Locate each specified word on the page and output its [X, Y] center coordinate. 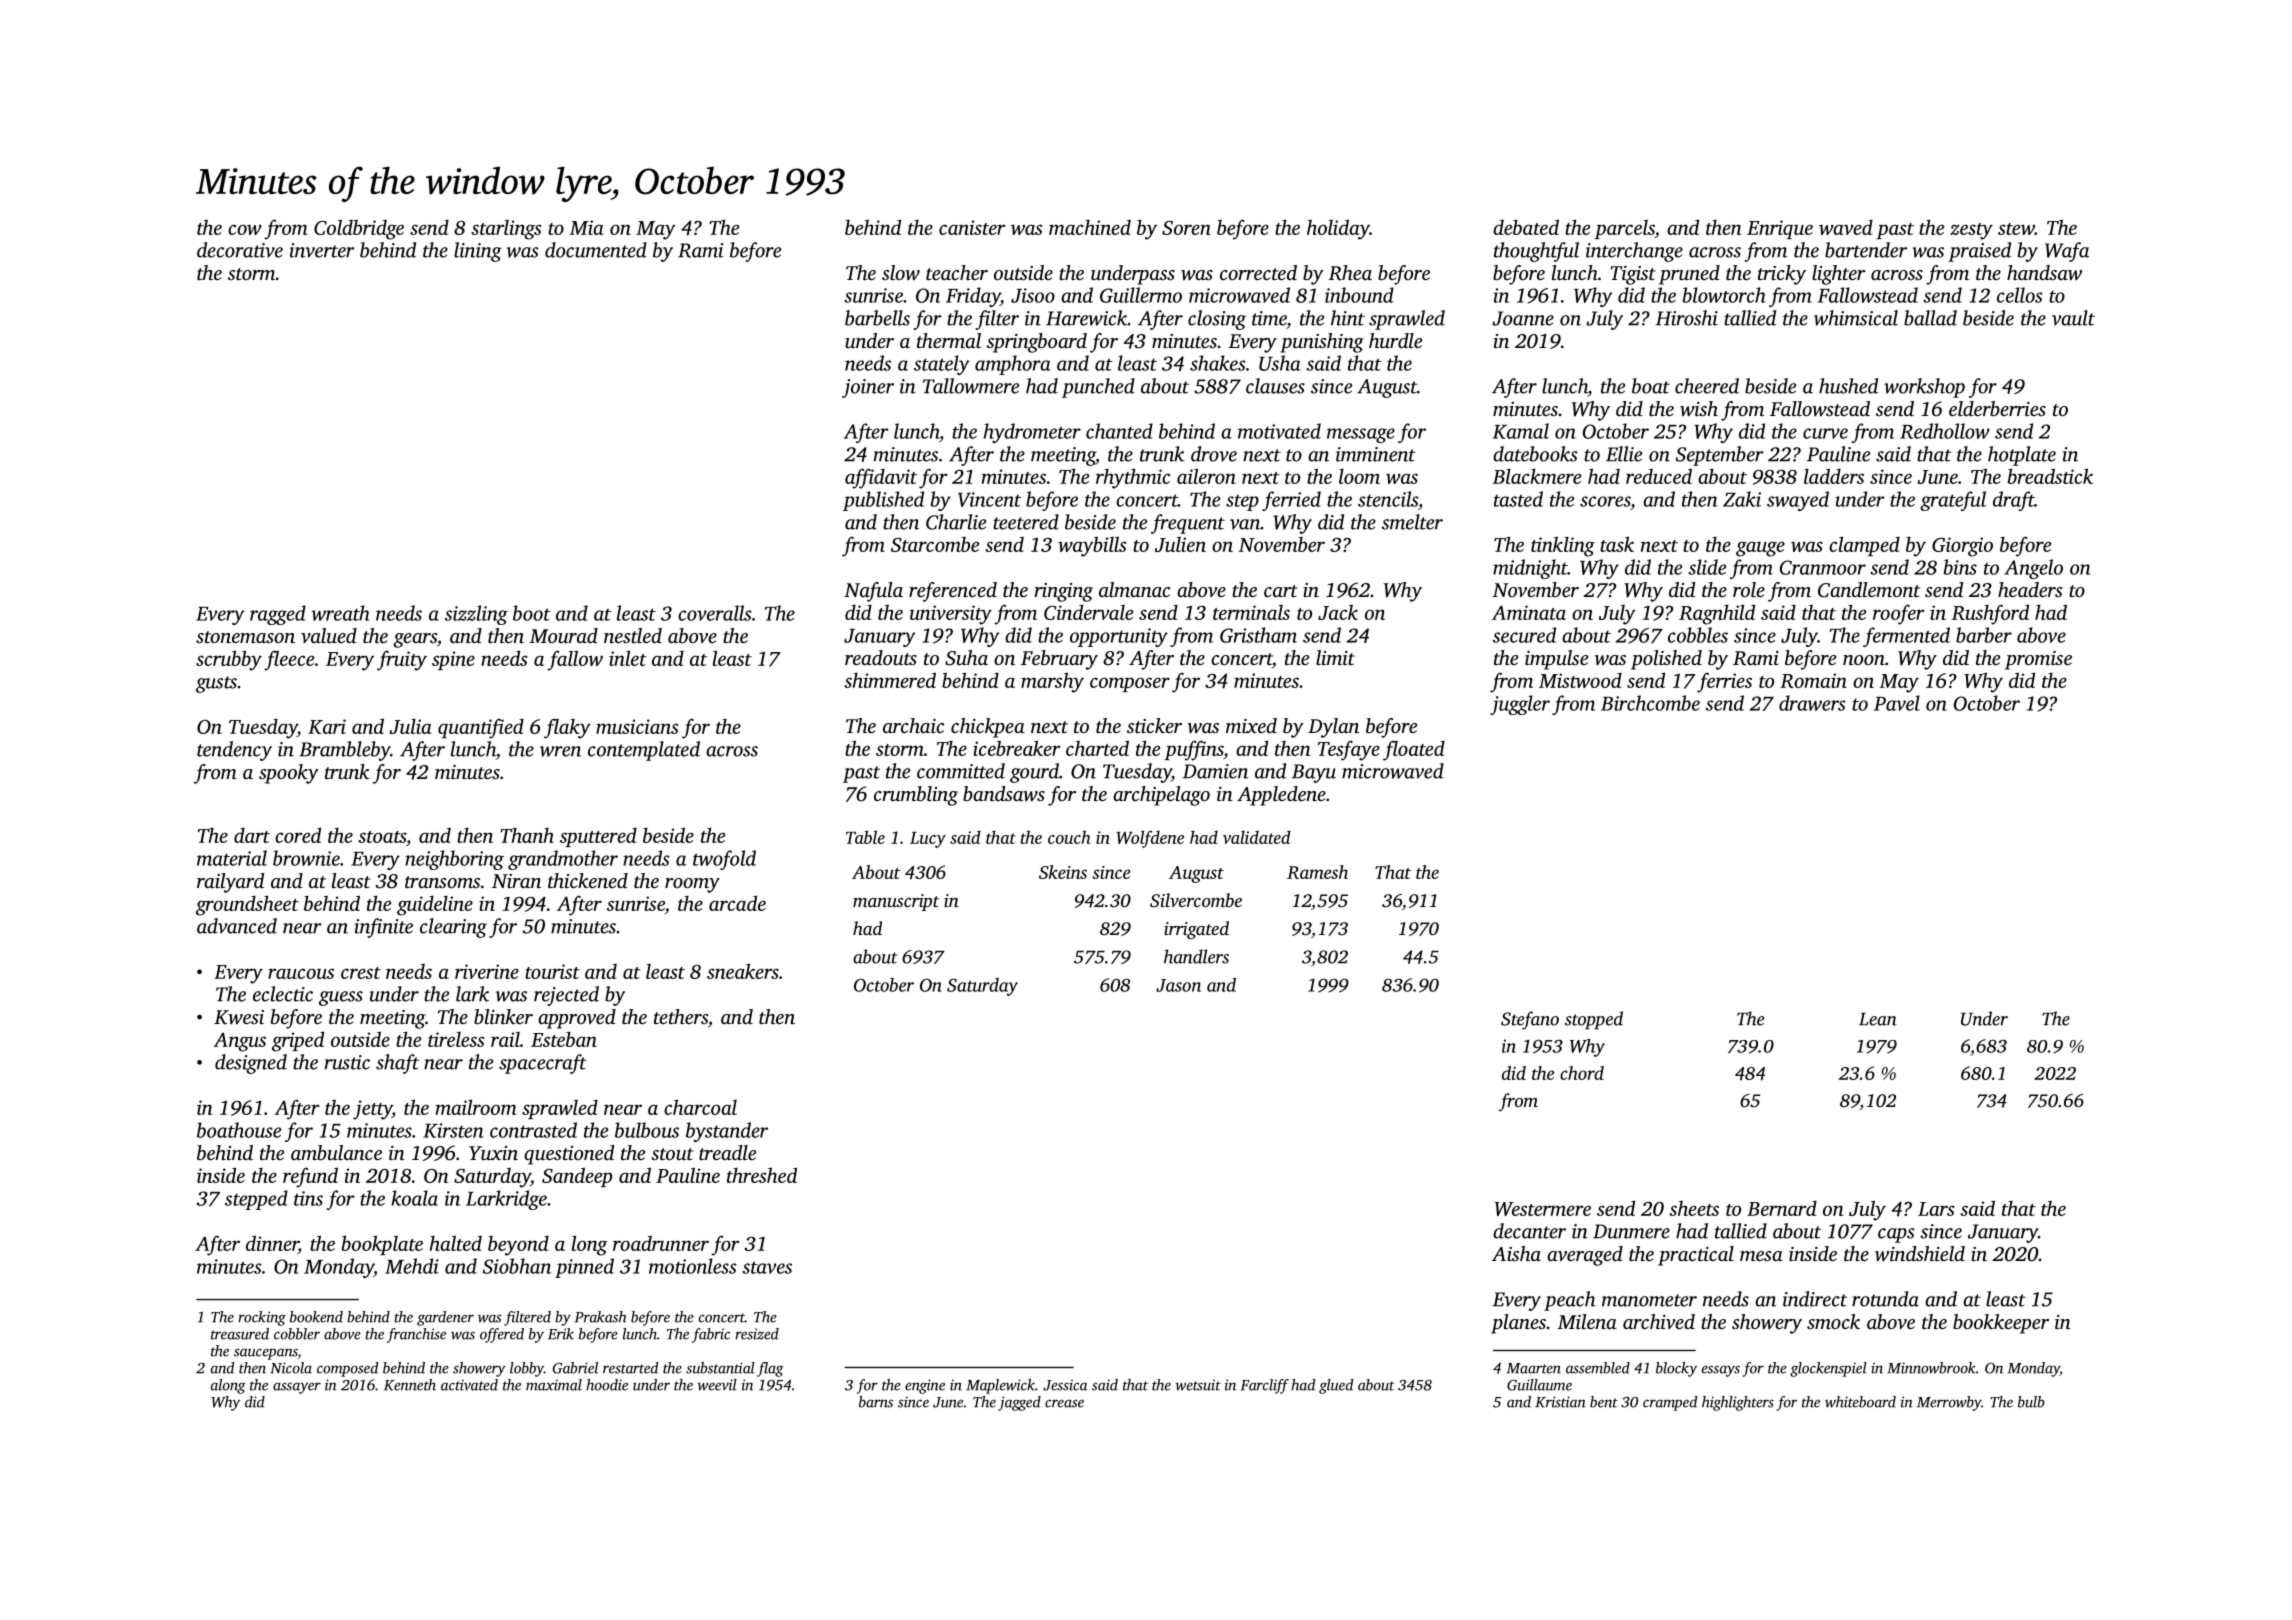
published [883, 501]
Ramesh [1317, 872]
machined [1090, 227]
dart [252, 835]
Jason [1178, 985]
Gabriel [575, 1368]
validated [1257, 837]
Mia [587, 227]
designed [251, 1064]
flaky [567, 729]
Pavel [1897, 703]
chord [1582, 1073]
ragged [278, 615]
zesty [1971, 231]
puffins [1194, 751]
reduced [1659, 476]
